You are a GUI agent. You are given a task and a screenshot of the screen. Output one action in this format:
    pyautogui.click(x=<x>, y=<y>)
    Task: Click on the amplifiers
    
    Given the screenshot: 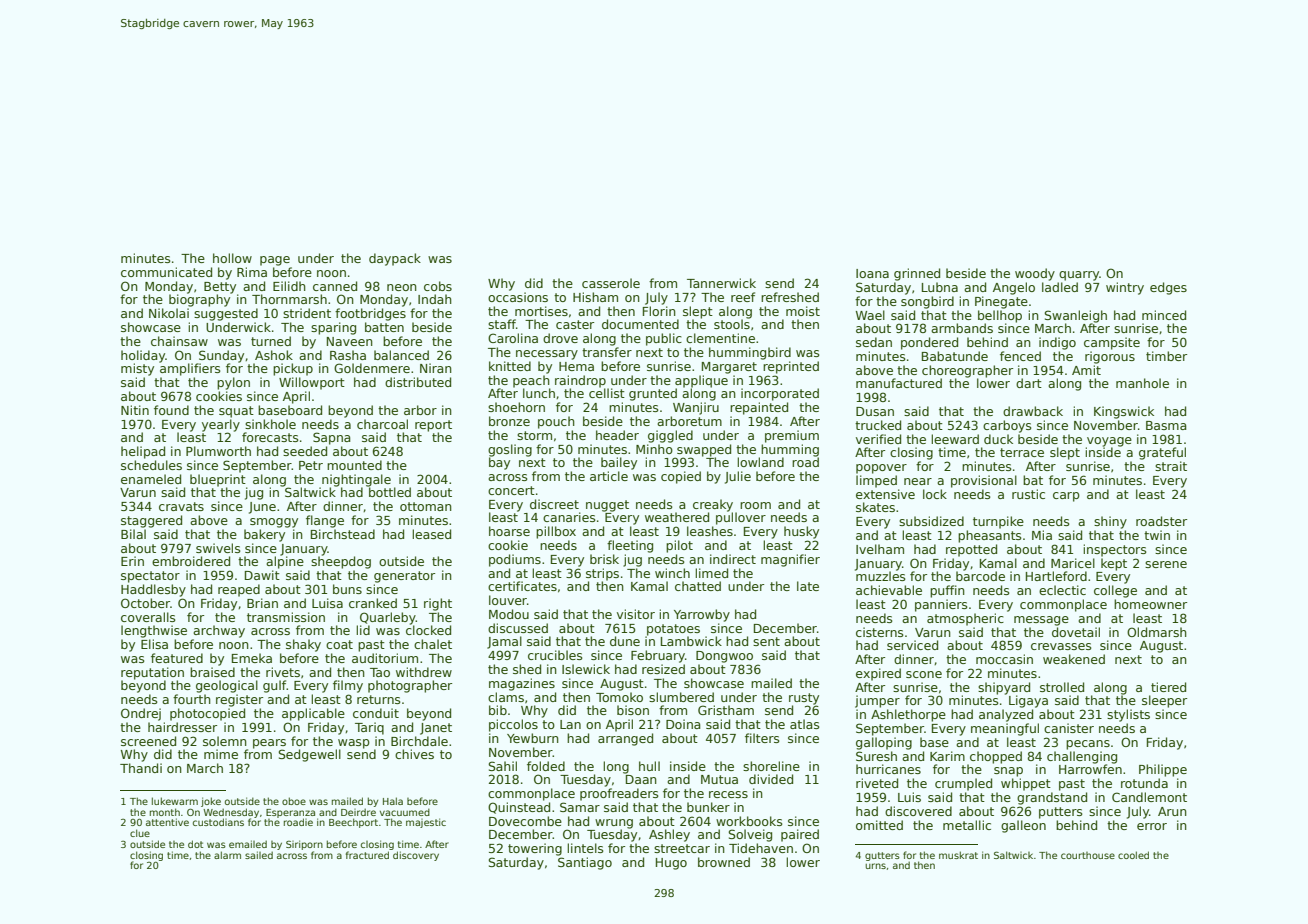 What is the action you would take?
    pyautogui.click(x=190, y=369)
